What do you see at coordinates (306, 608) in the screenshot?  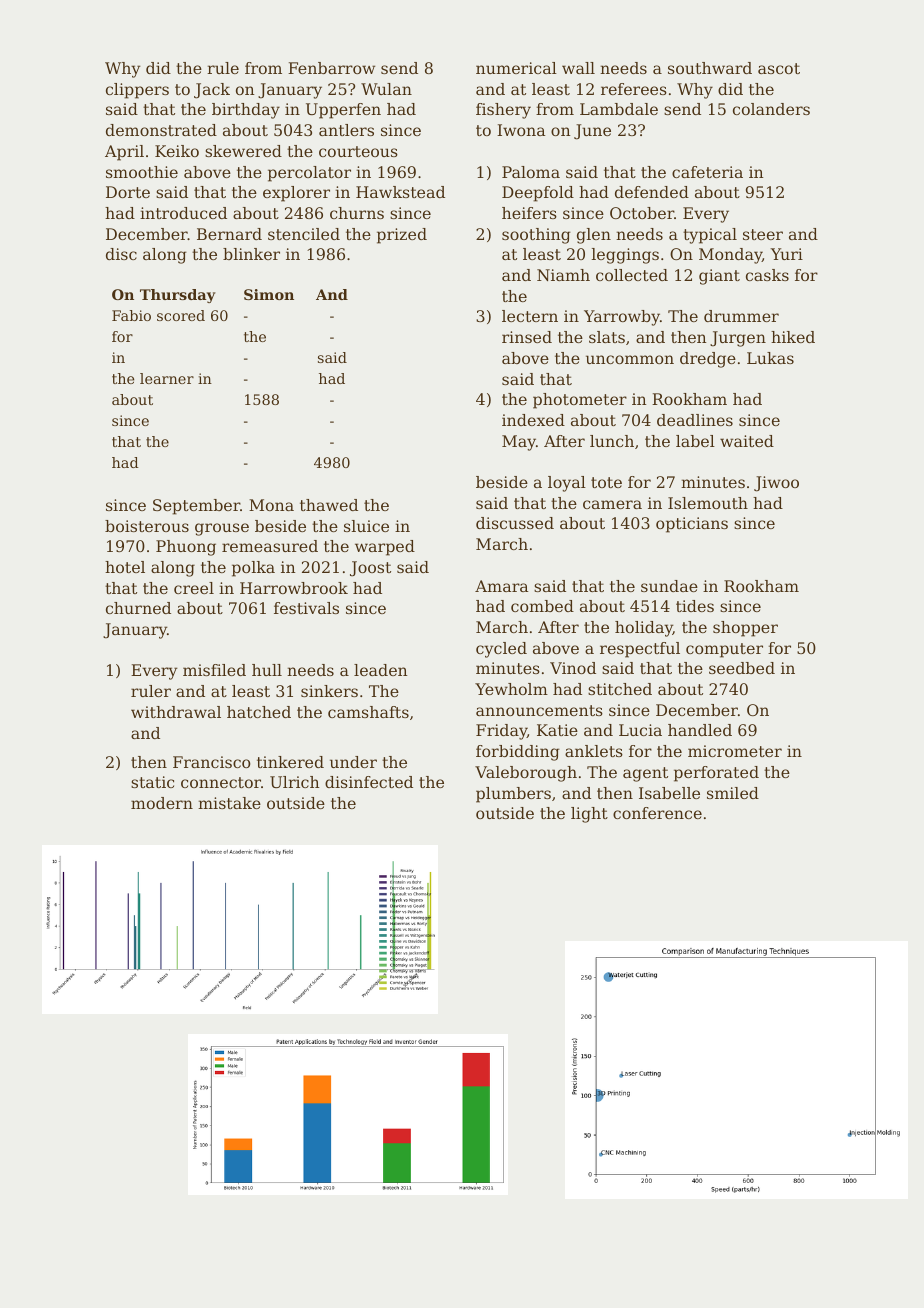 I see `festivals` at bounding box center [306, 608].
